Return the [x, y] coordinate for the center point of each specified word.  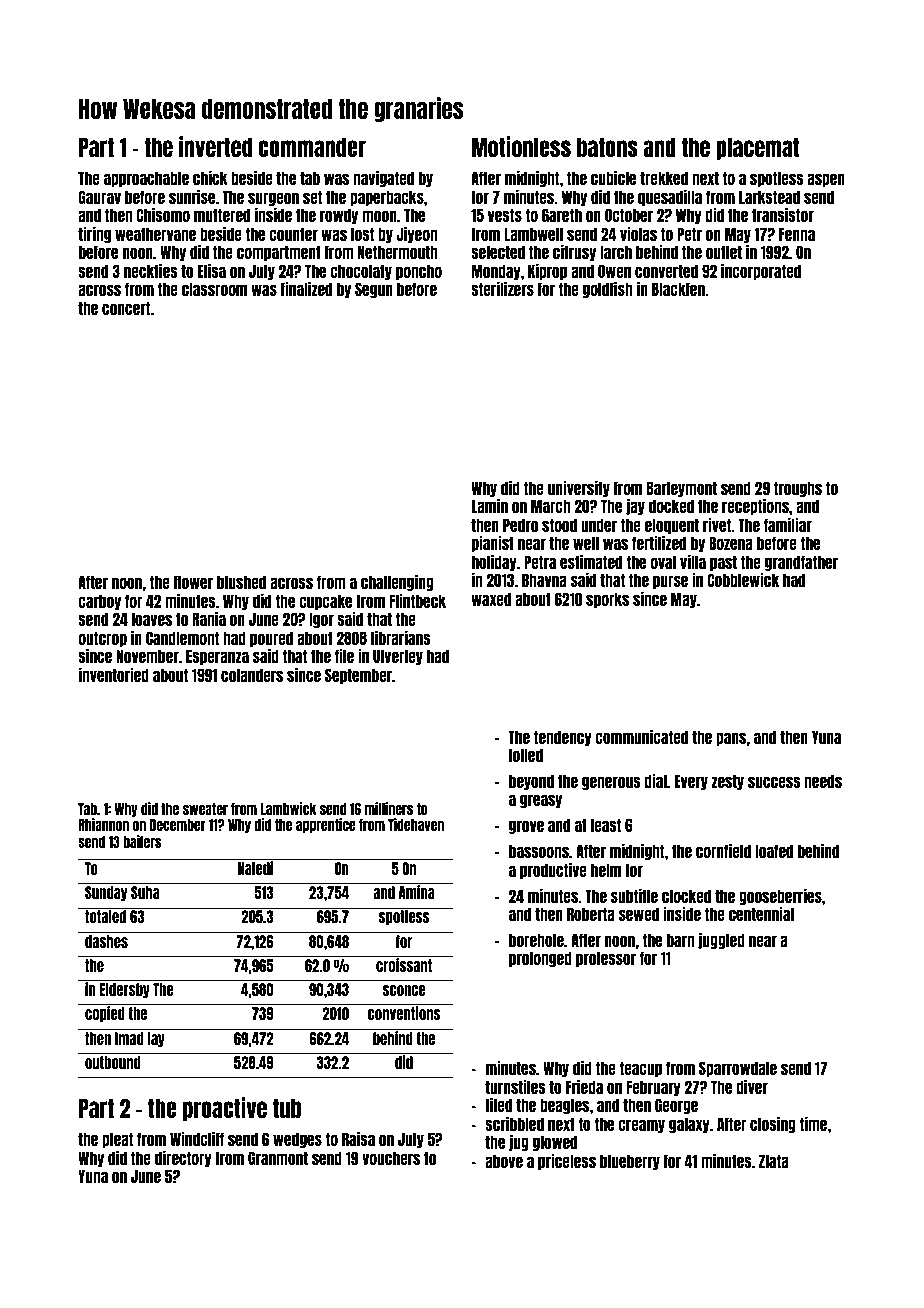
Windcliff [197, 1138]
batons [607, 147]
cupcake [325, 602]
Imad [129, 1038]
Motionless [521, 146]
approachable [146, 179]
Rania [209, 618]
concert [126, 308]
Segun [374, 290]
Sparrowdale [738, 1069]
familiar [788, 524]
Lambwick [289, 808]
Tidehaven [416, 824]
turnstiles [515, 1086]
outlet [724, 252]
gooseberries [780, 896]
